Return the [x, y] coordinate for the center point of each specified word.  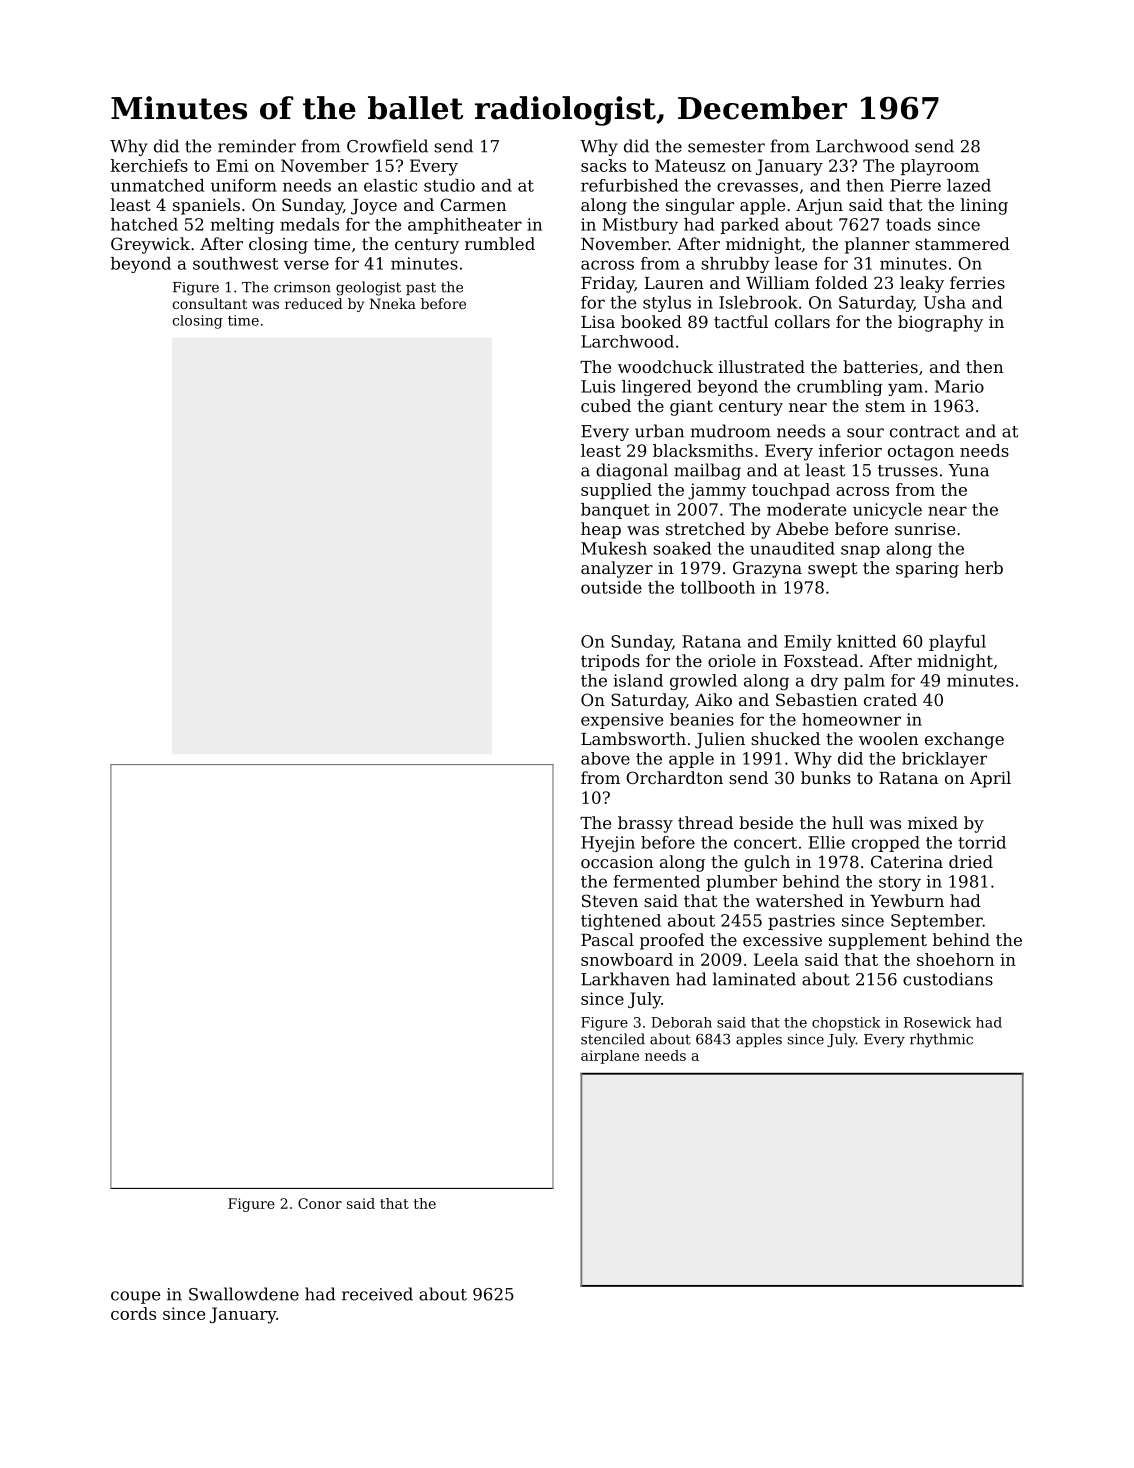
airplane [610, 1057]
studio [449, 185]
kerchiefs [149, 165]
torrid [982, 842]
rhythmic [941, 1040]
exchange [964, 740]
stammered [962, 243]
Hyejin [608, 844]
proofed [672, 941]
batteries [880, 366]
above [605, 758]
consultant [209, 303]
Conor [320, 1203]
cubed [606, 405]
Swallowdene [244, 1294]
